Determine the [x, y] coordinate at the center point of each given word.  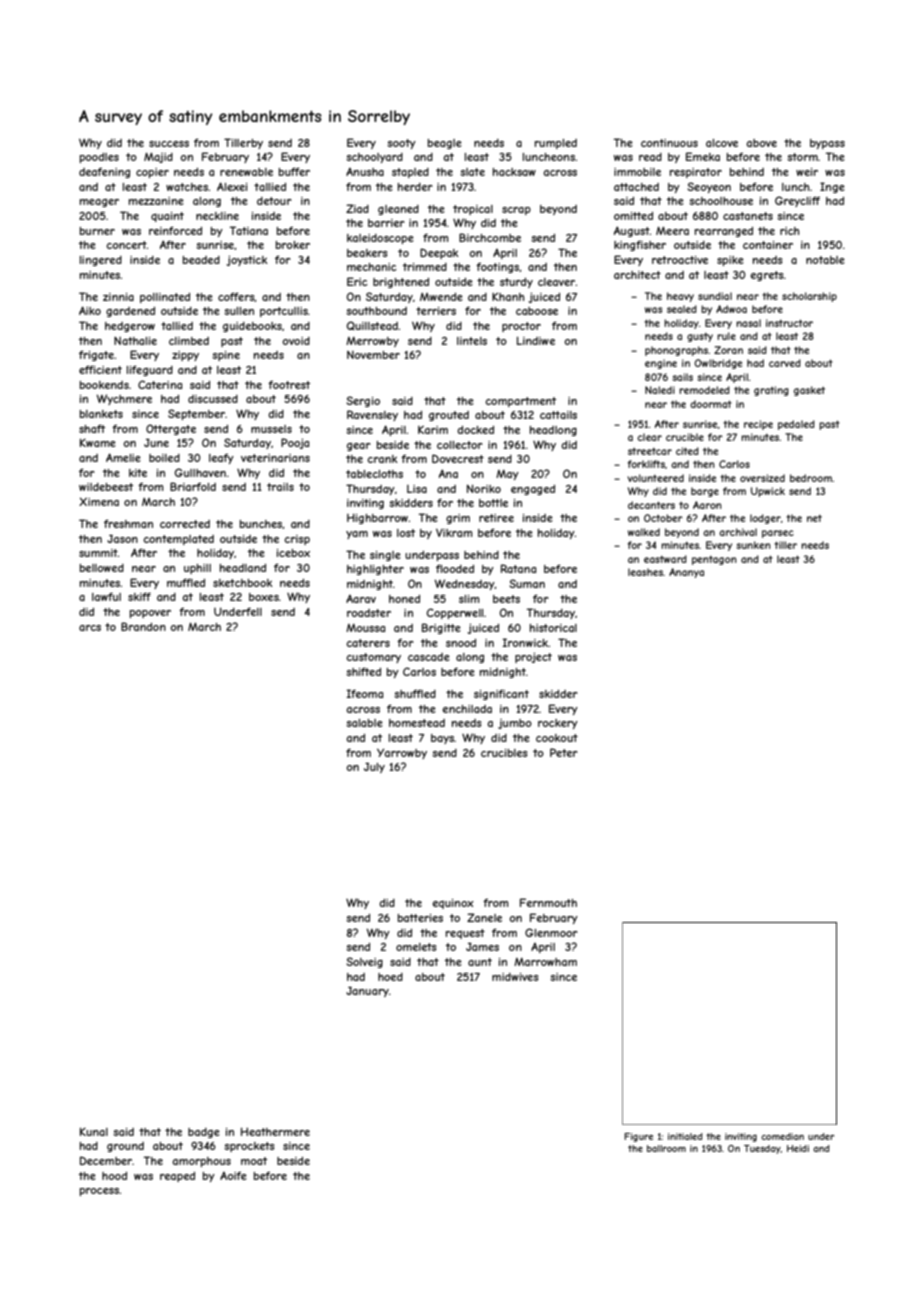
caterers [368, 643]
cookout [557, 738]
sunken [753, 545]
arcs [90, 628]
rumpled [556, 144]
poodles [99, 158]
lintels [472, 341]
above [761, 143]
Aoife [233, 1176]
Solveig [364, 962]
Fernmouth [548, 902]
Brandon [143, 626]
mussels [271, 429]
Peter [564, 752]
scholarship [809, 297]
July [374, 768]
